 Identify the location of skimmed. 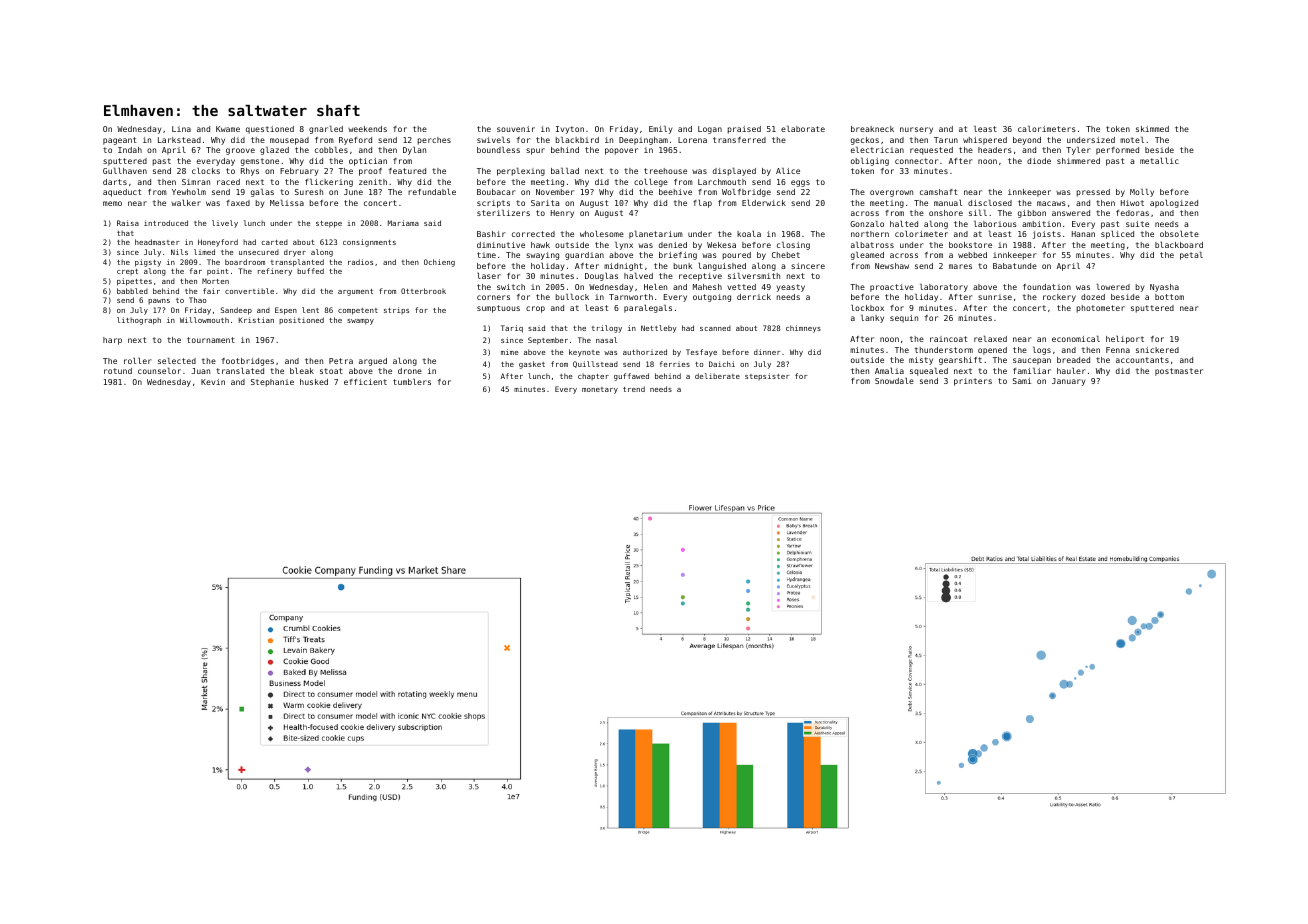
(1152, 129).
